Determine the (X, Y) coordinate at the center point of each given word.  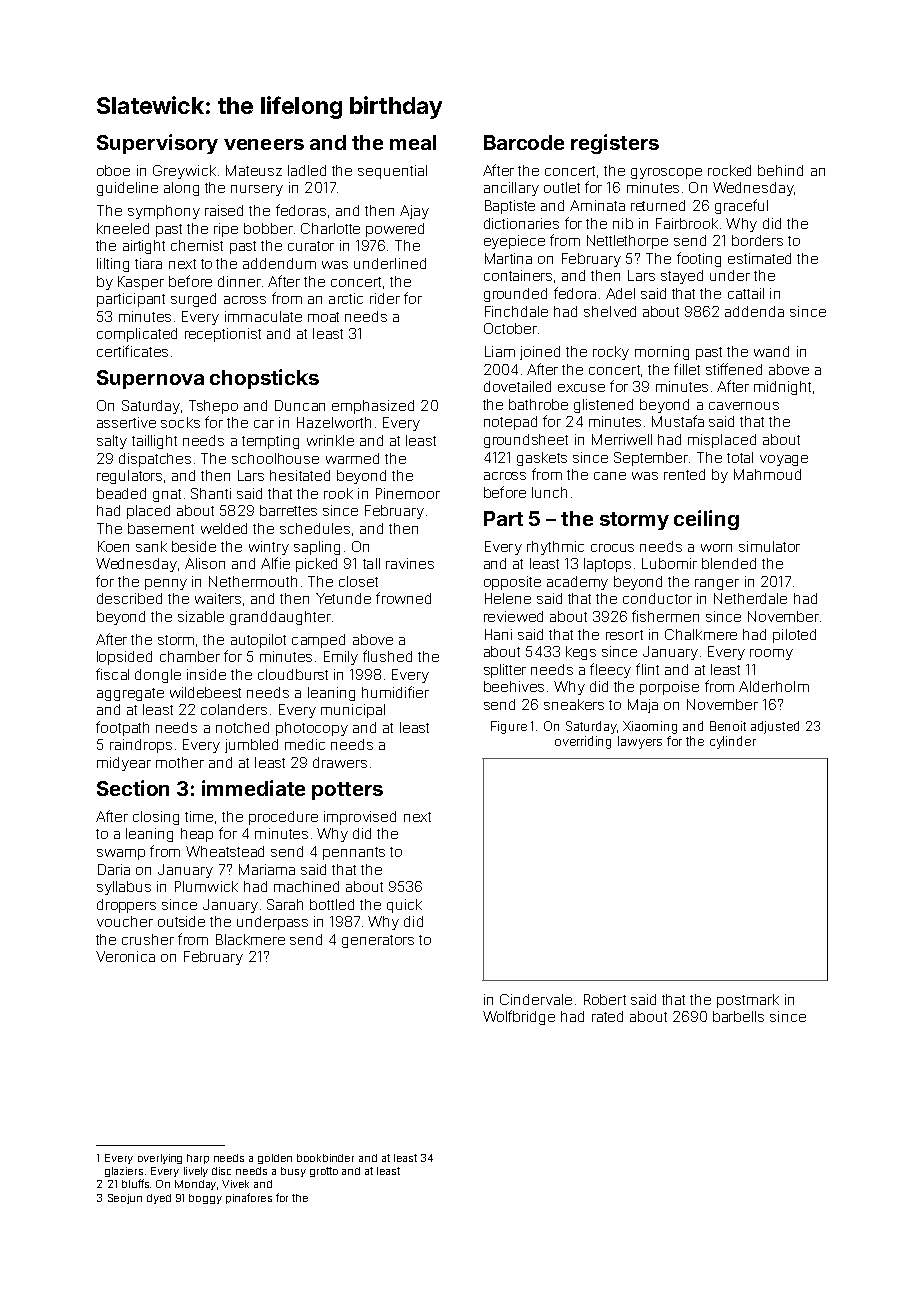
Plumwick (206, 886)
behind (780, 170)
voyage (784, 460)
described (129, 598)
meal (413, 142)
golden (275, 1159)
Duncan (300, 405)
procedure (283, 818)
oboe (113, 170)
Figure (509, 727)
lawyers (640, 742)
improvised (360, 818)
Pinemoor (408, 493)
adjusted (775, 727)
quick (404, 906)
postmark (748, 1001)
